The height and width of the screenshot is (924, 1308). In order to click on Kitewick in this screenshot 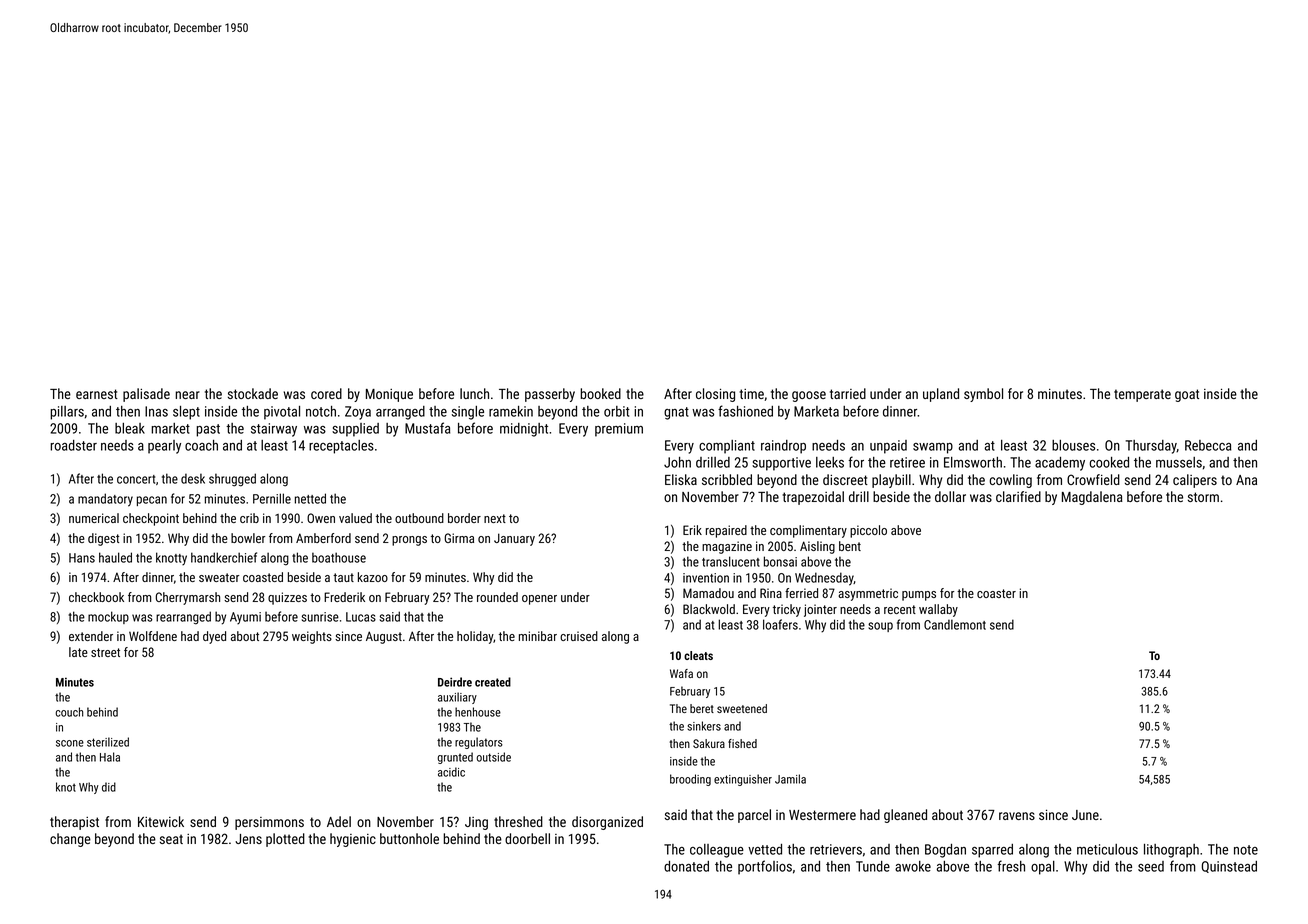, I will do `click(161, 821)`.
